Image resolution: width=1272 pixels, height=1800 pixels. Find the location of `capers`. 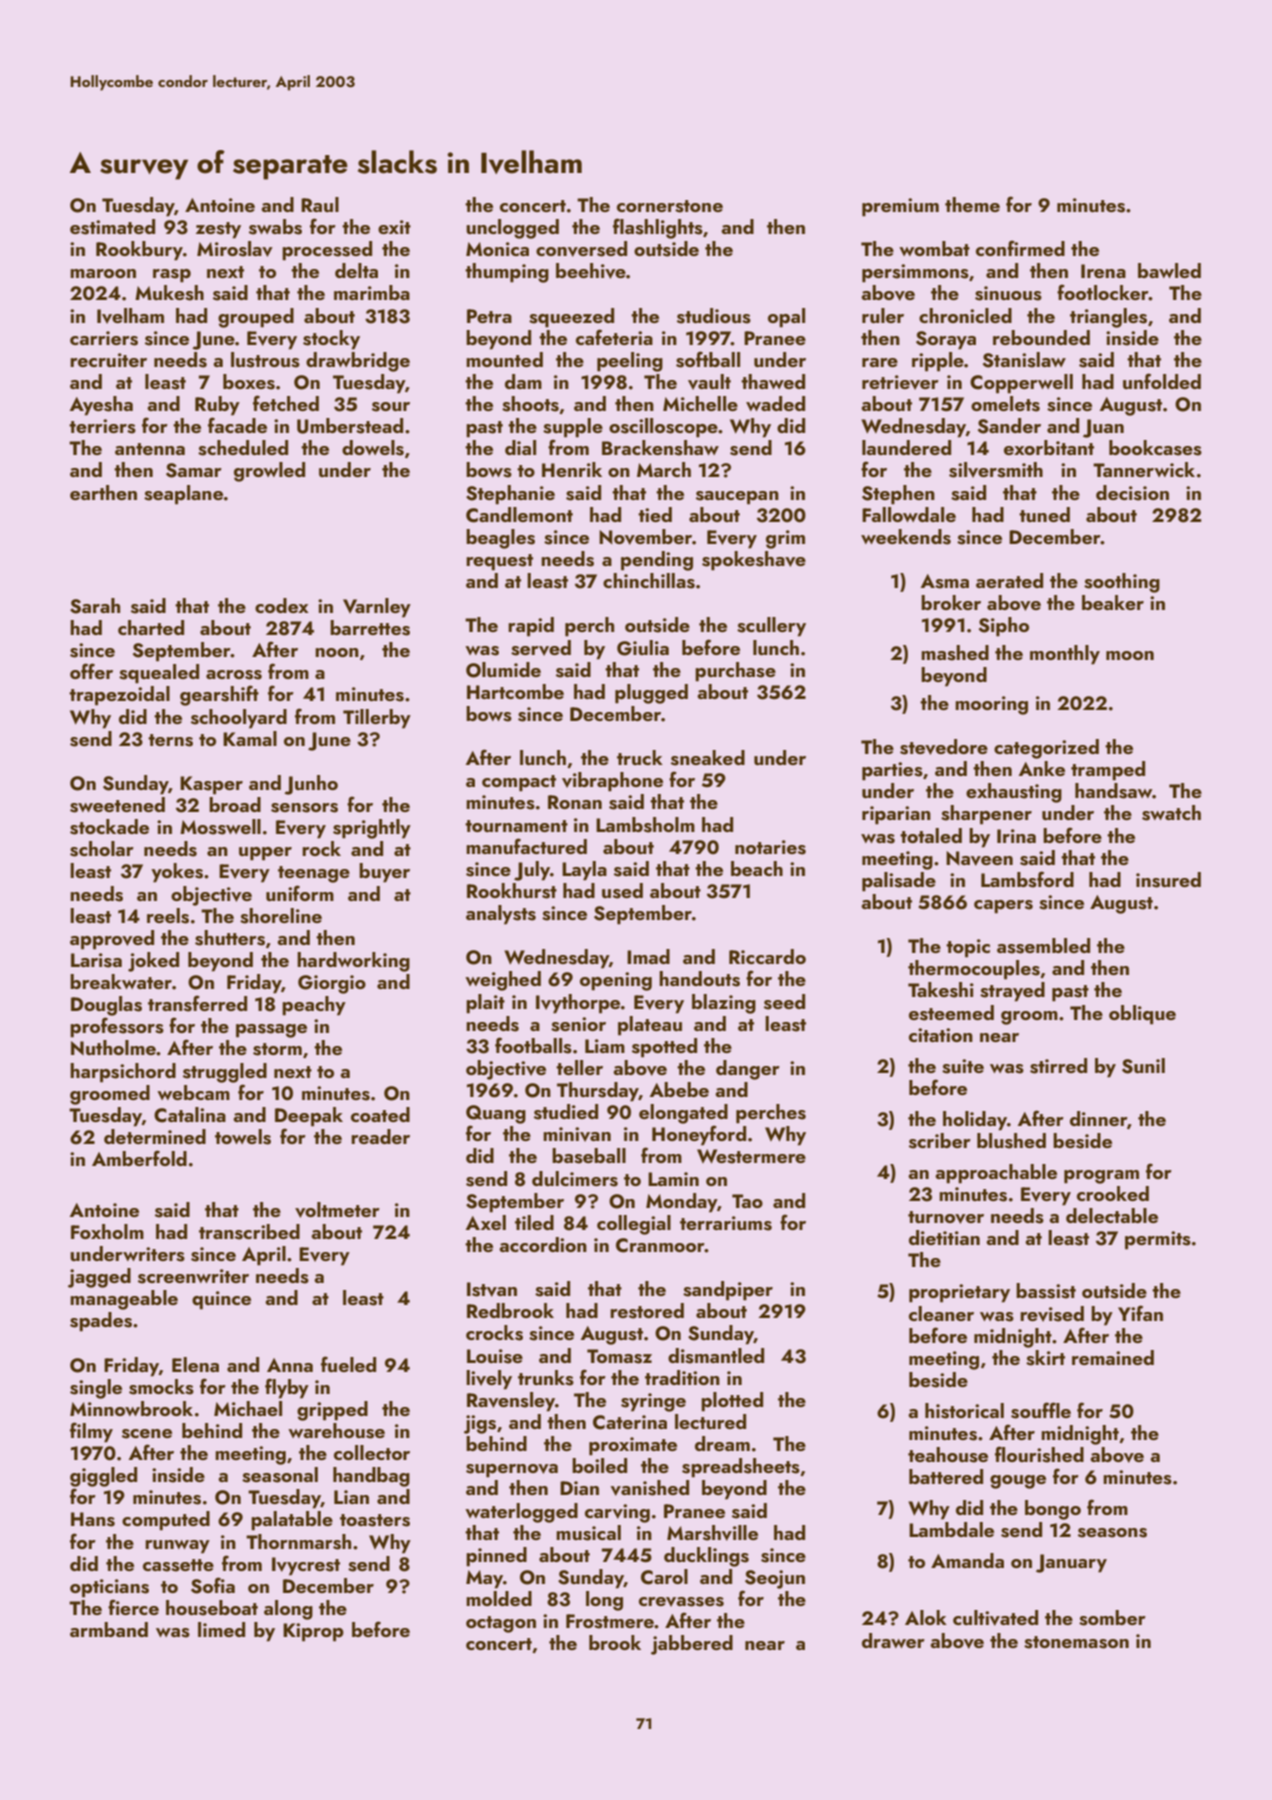

capers is located at coordinates (1003, 907).
